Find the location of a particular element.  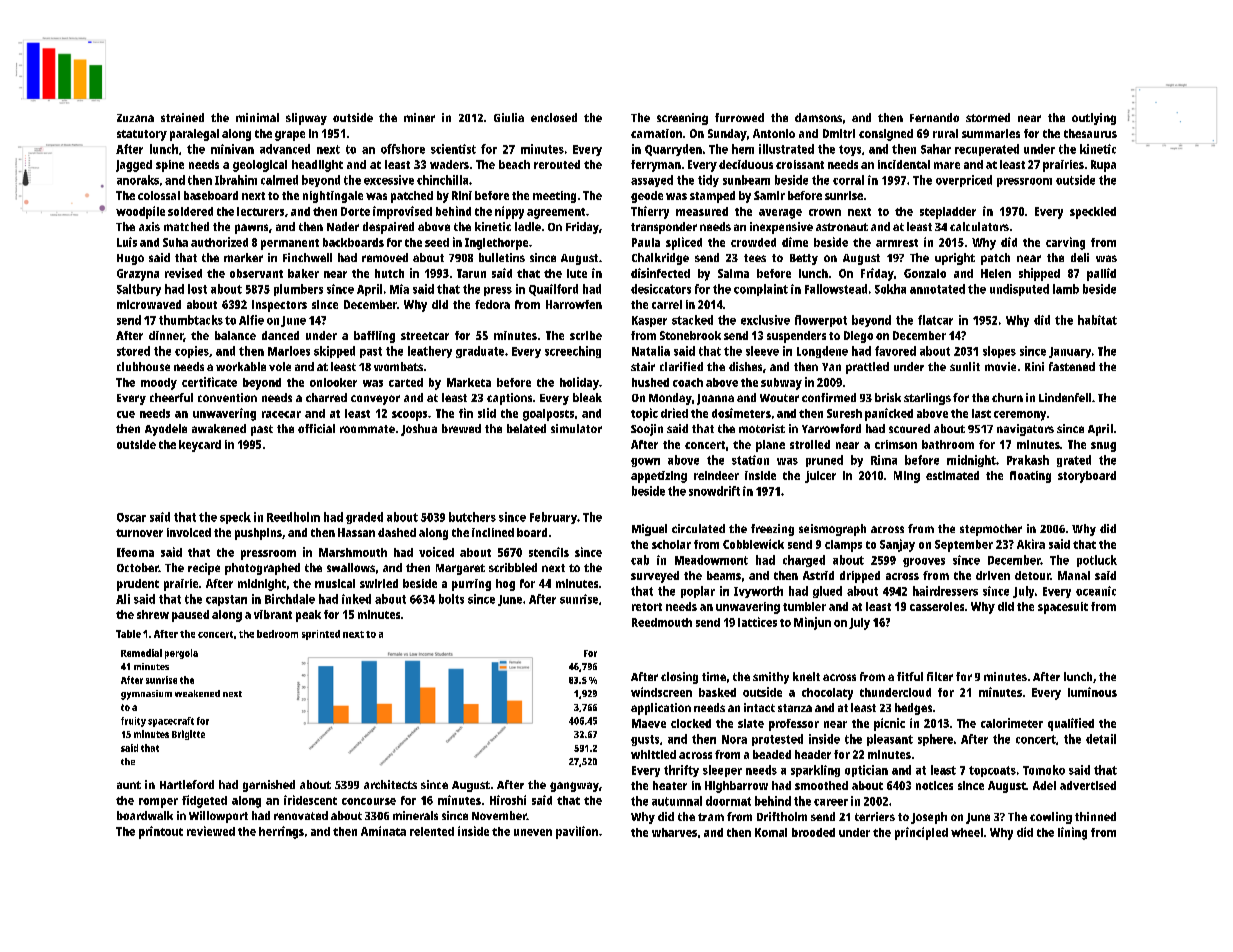

printout is located at coordinates (161, 832).
